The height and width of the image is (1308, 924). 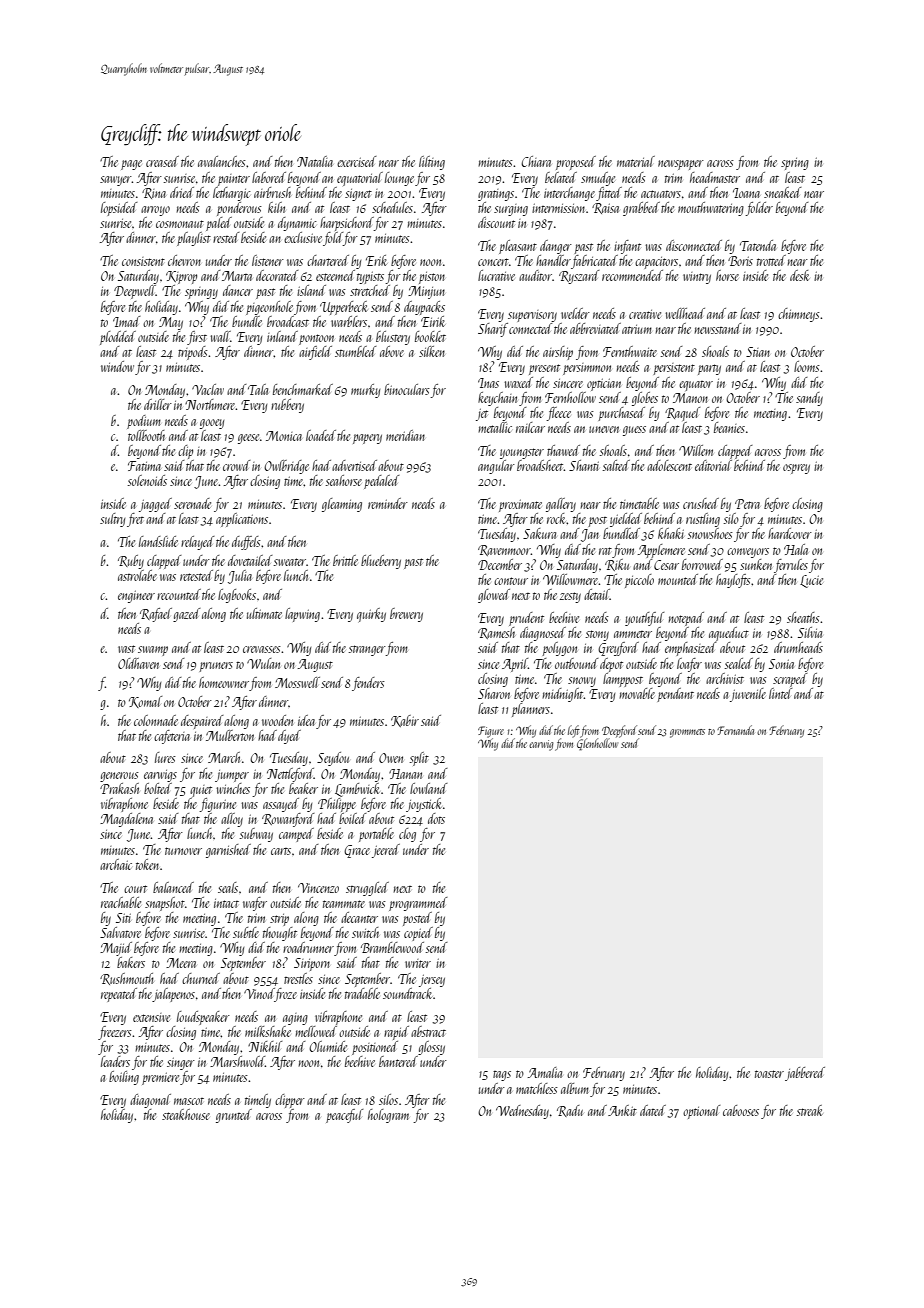 What do you see at coordinates (741, 1110) in the image?
I see `cabooses` at bounding box center [741, 1110].
